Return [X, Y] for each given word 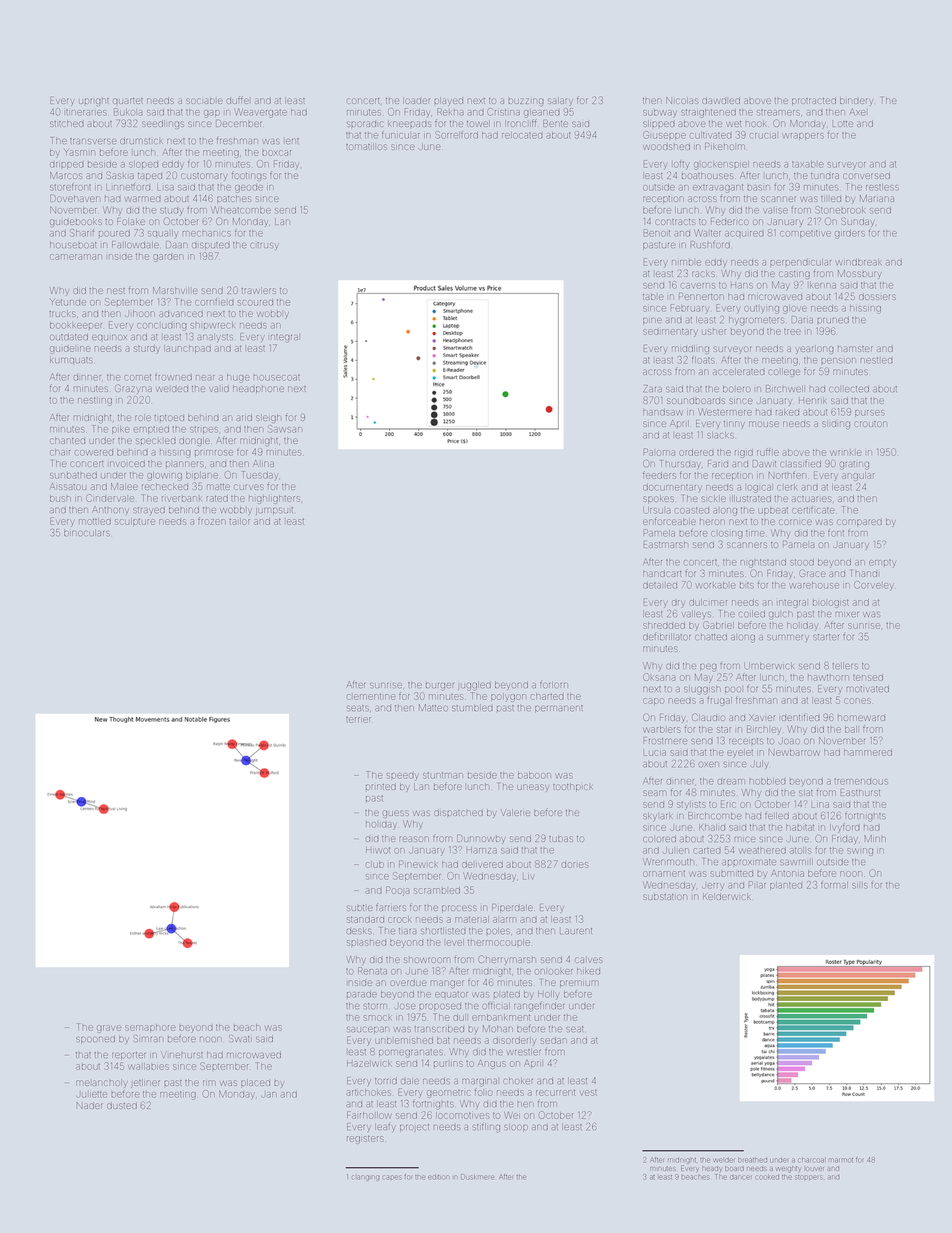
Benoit [657, 233]
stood [802, 562]
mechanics [207, 234]
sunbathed [73, 475]
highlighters [274, 500]
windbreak [859, 262]
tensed [868, 677]
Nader [90, 1105]
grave [109, 1029]
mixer [847, 614]
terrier [358, 720]
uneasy [532, 788]
